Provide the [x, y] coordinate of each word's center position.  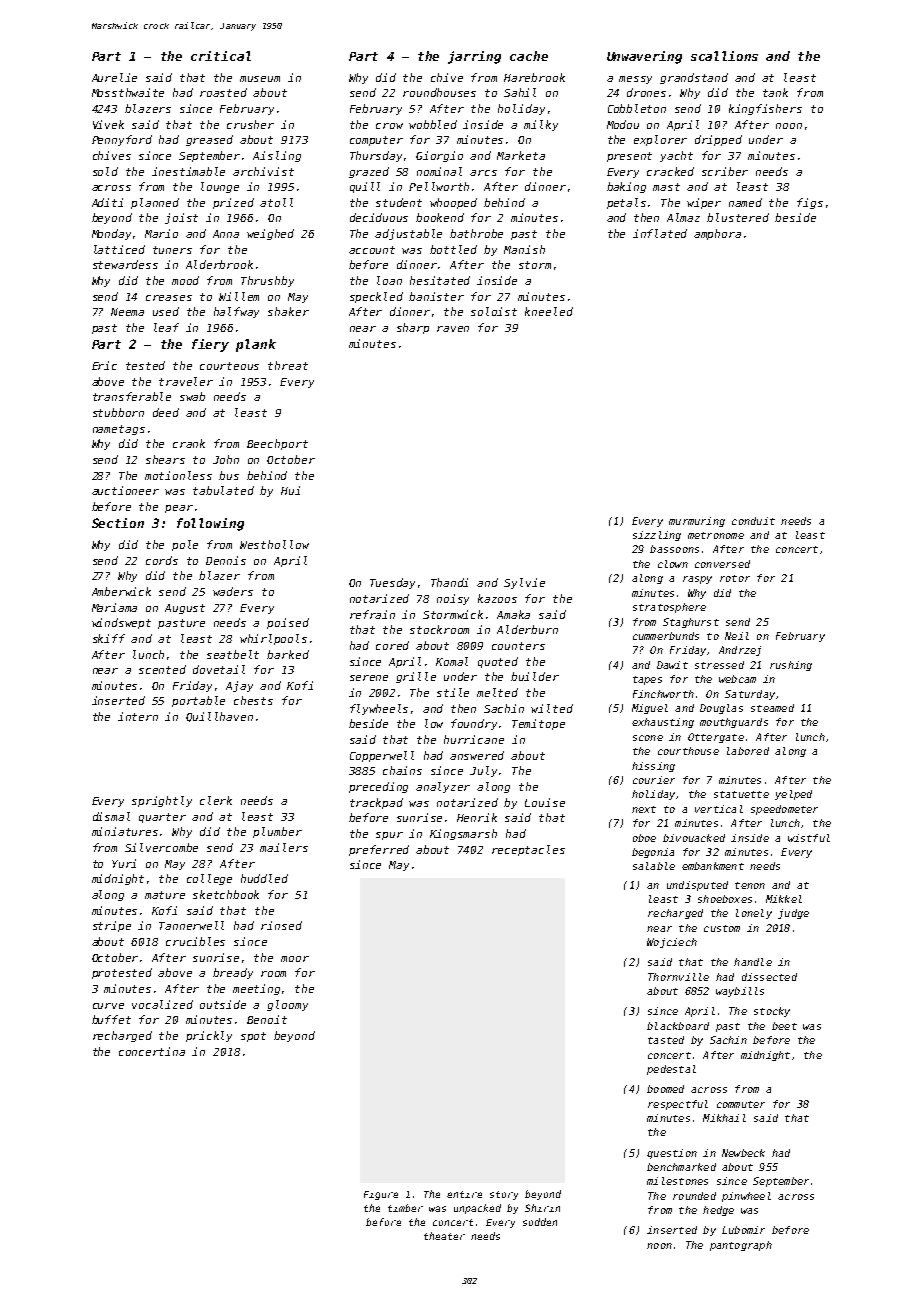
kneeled [549, 311]
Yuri [124, 863]
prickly [209, 1036]
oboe [644, 838]
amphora [717, 234]
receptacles [528, 850]
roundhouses [439, 92]
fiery [210, 345]
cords [162, 560]
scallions [724, 56]
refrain [372, 614]
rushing [791, 666]
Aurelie [114, 77]
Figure [381, 1195]
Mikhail [724, 1118]
